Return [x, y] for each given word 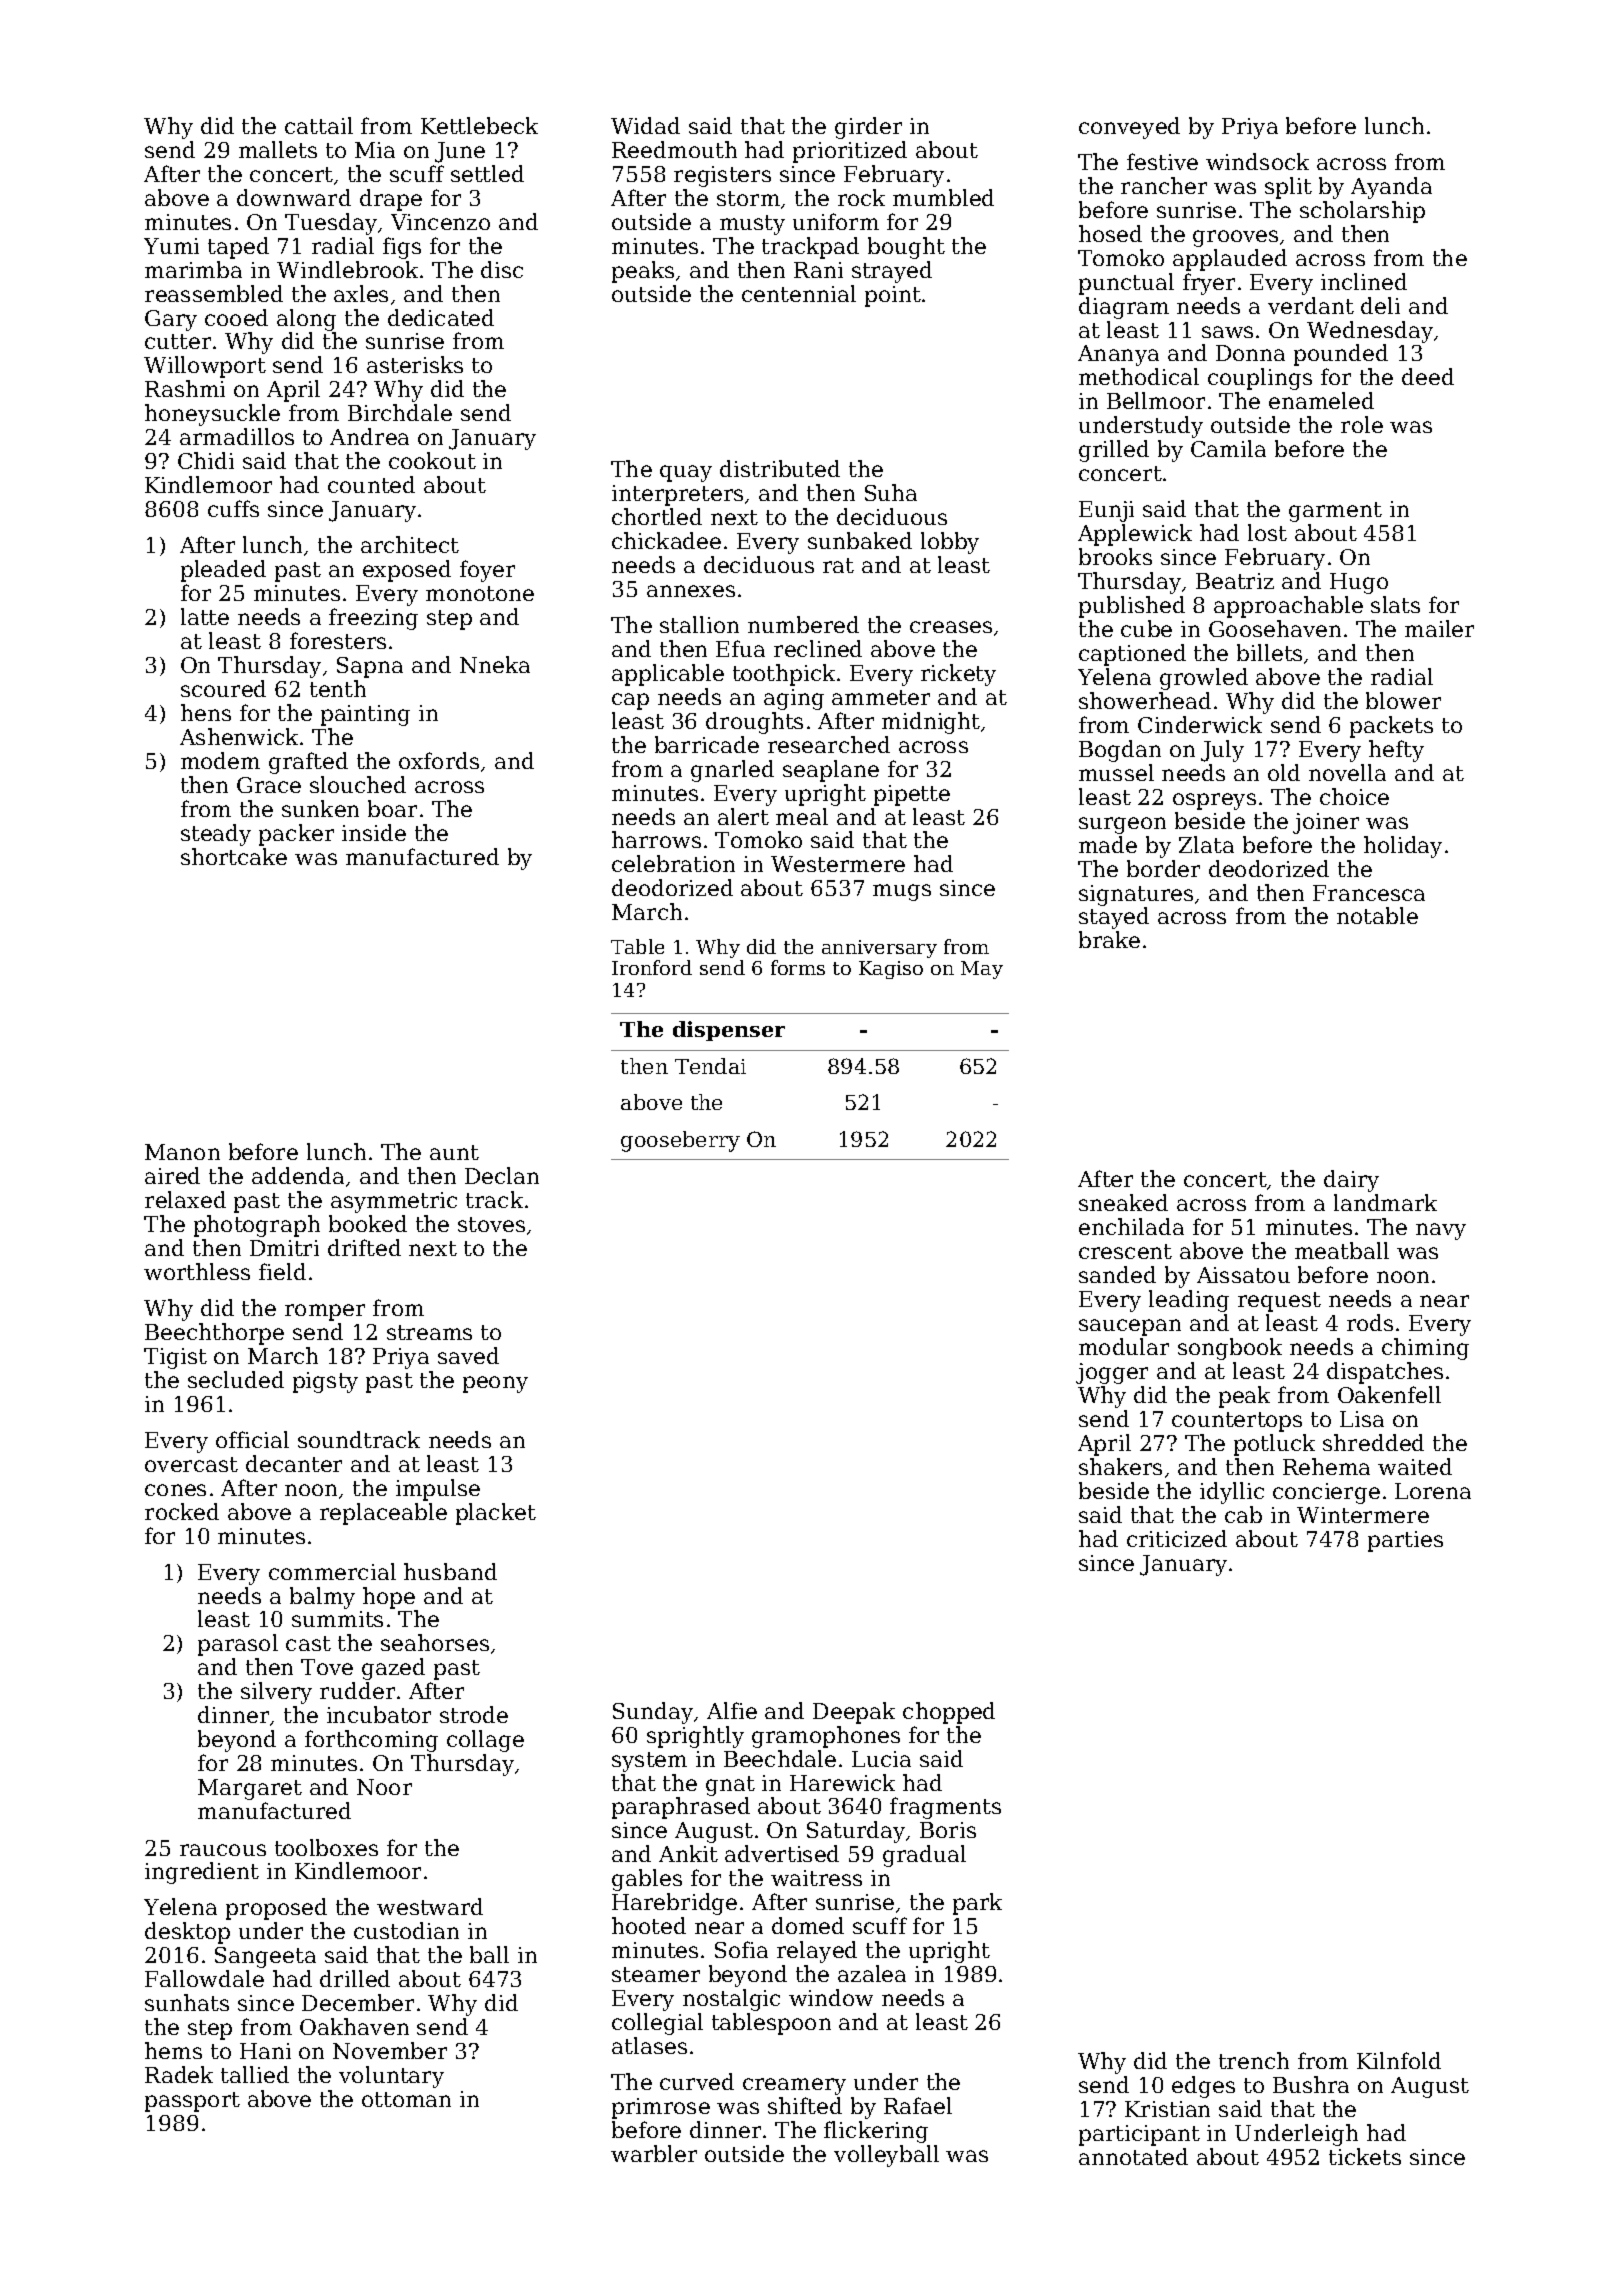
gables [647, 1880]
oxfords [439, 760]
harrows [656, 839]
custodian [406, 1930]
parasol [238, 1645]
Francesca [1369, 893]
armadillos [237, 436]
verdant [1311, 305]
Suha [891, 492]
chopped [949, 1713]
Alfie [732, 1710]
